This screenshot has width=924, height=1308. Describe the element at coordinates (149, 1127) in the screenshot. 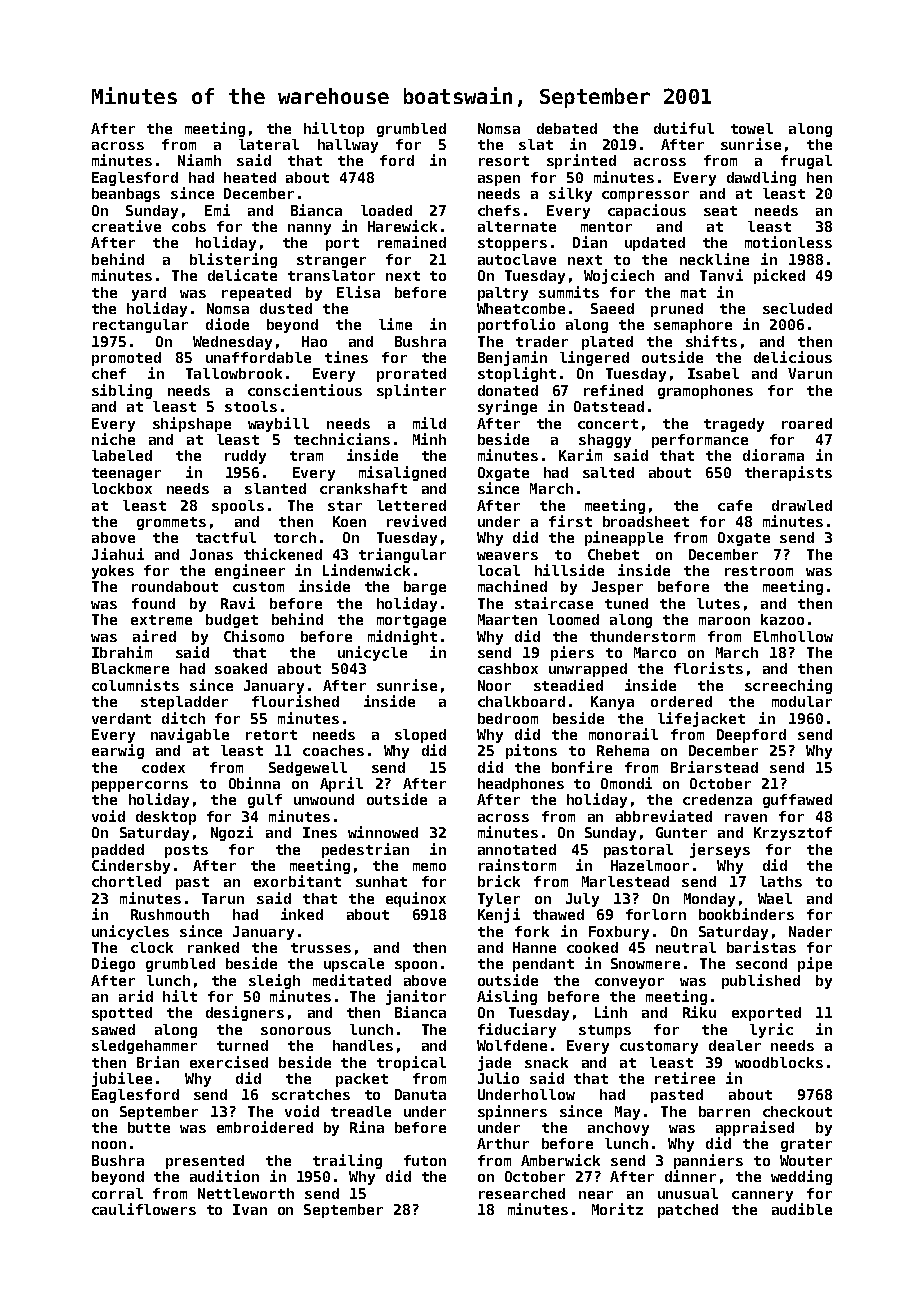

I see `butte` at that location.
